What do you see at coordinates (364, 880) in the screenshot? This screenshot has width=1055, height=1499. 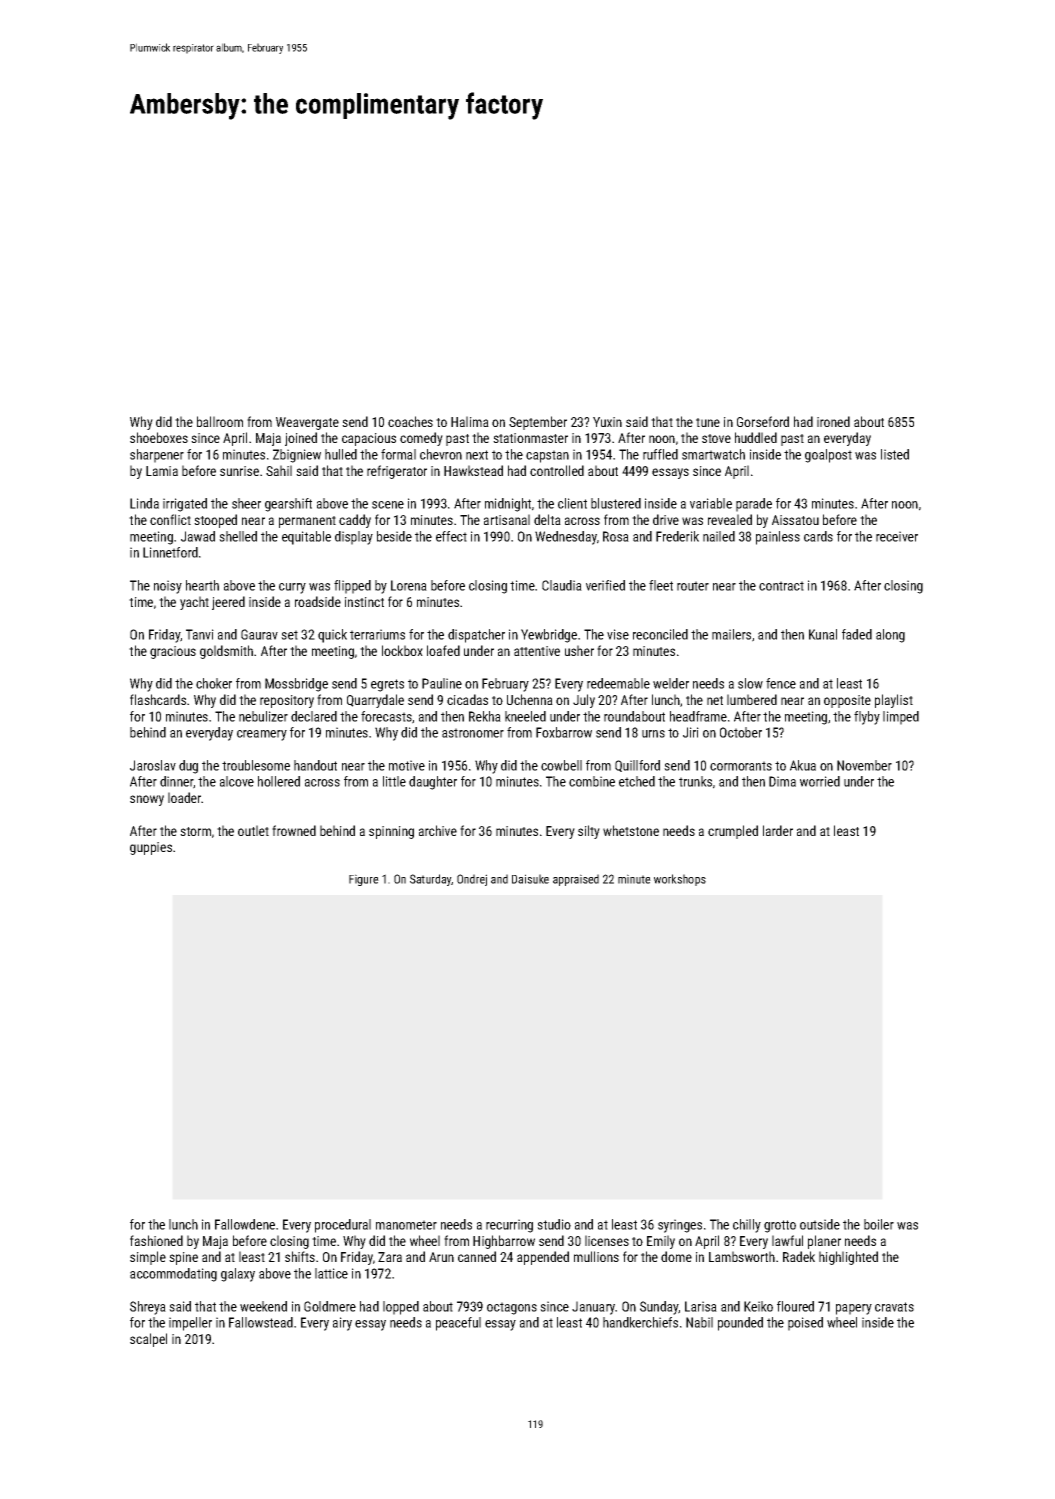 I see `Figure` at bounding box center [364, 880].
